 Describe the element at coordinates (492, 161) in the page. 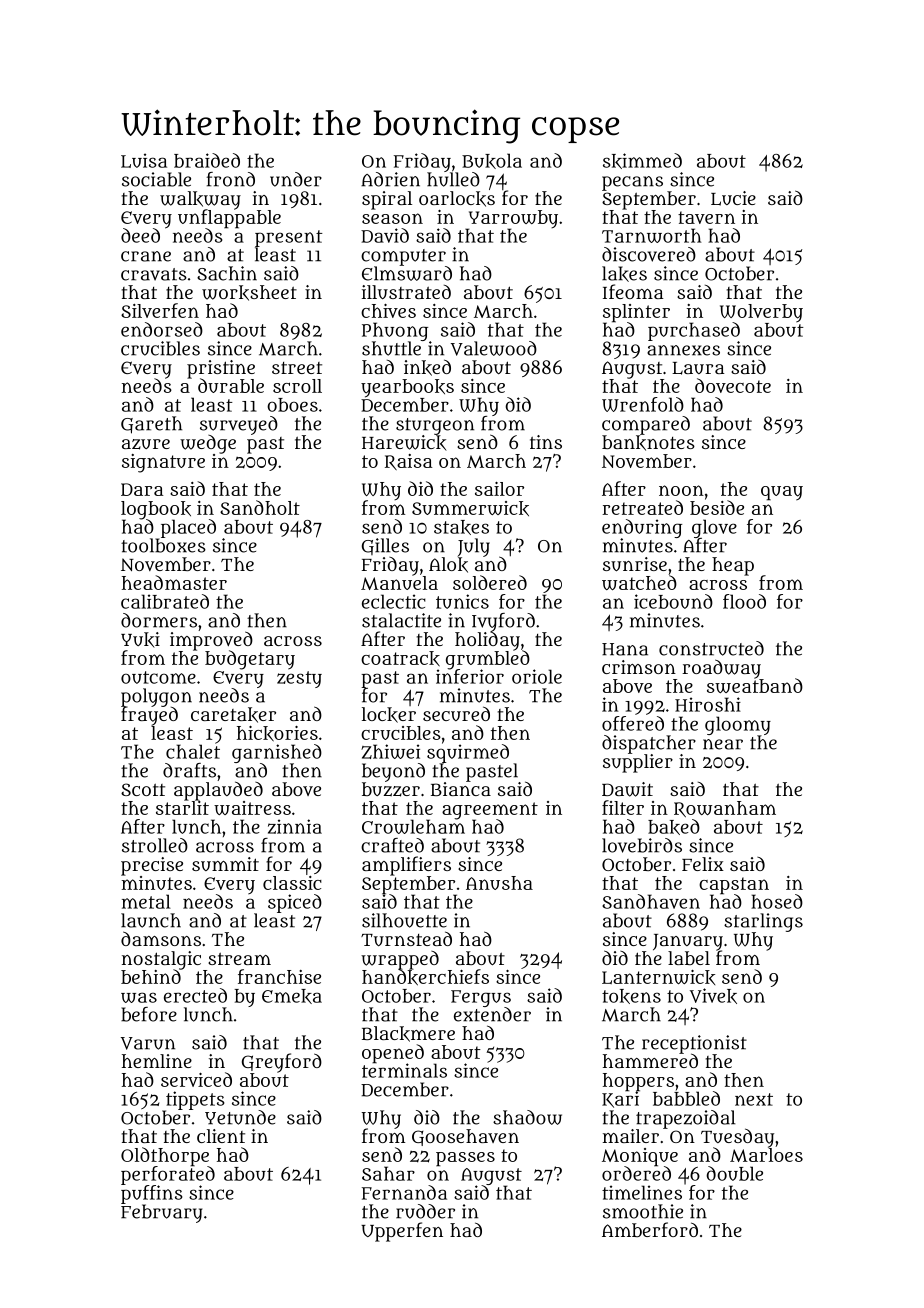

I see `Bukola` at that location.
